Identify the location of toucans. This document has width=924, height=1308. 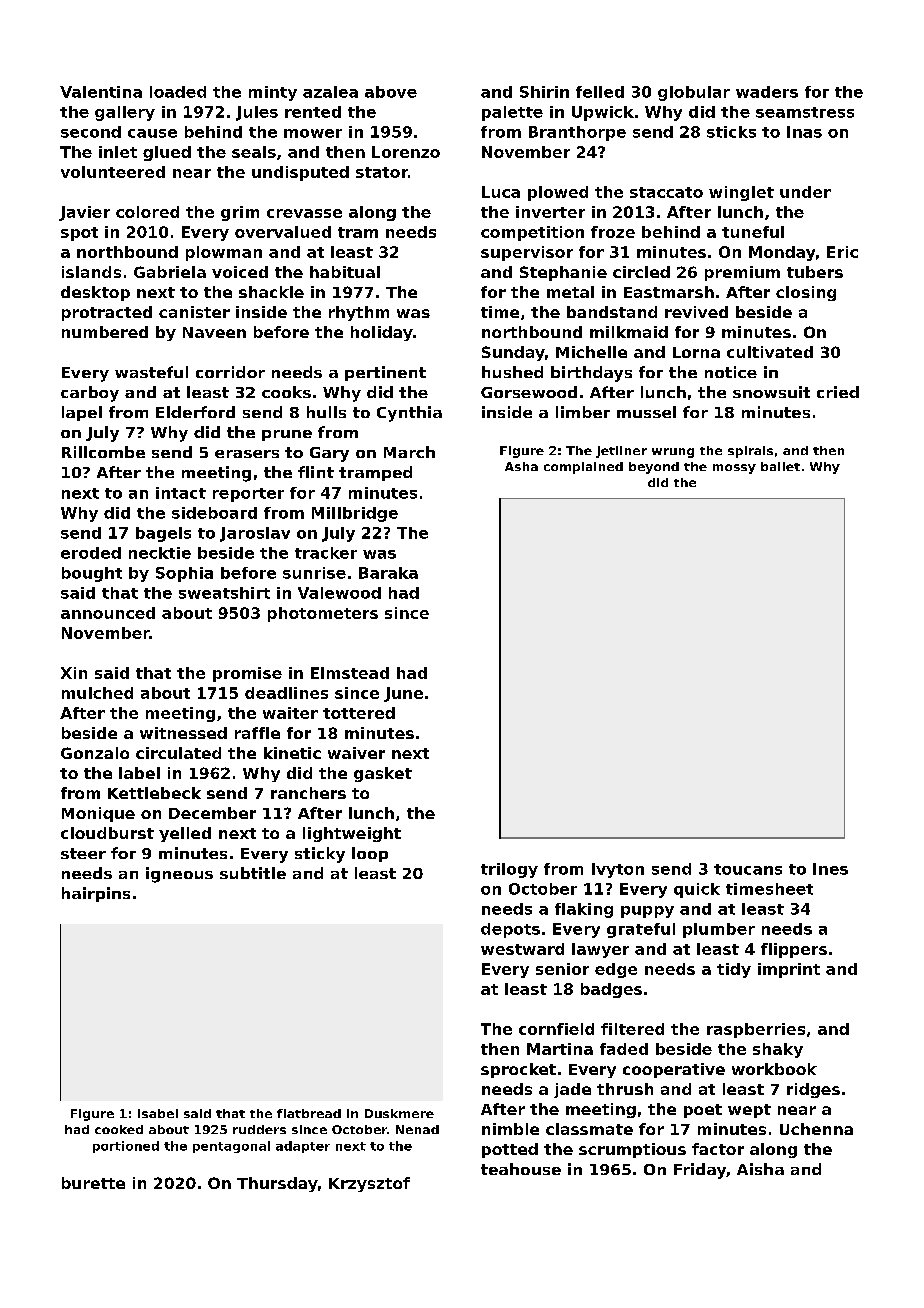
(748, 869).
